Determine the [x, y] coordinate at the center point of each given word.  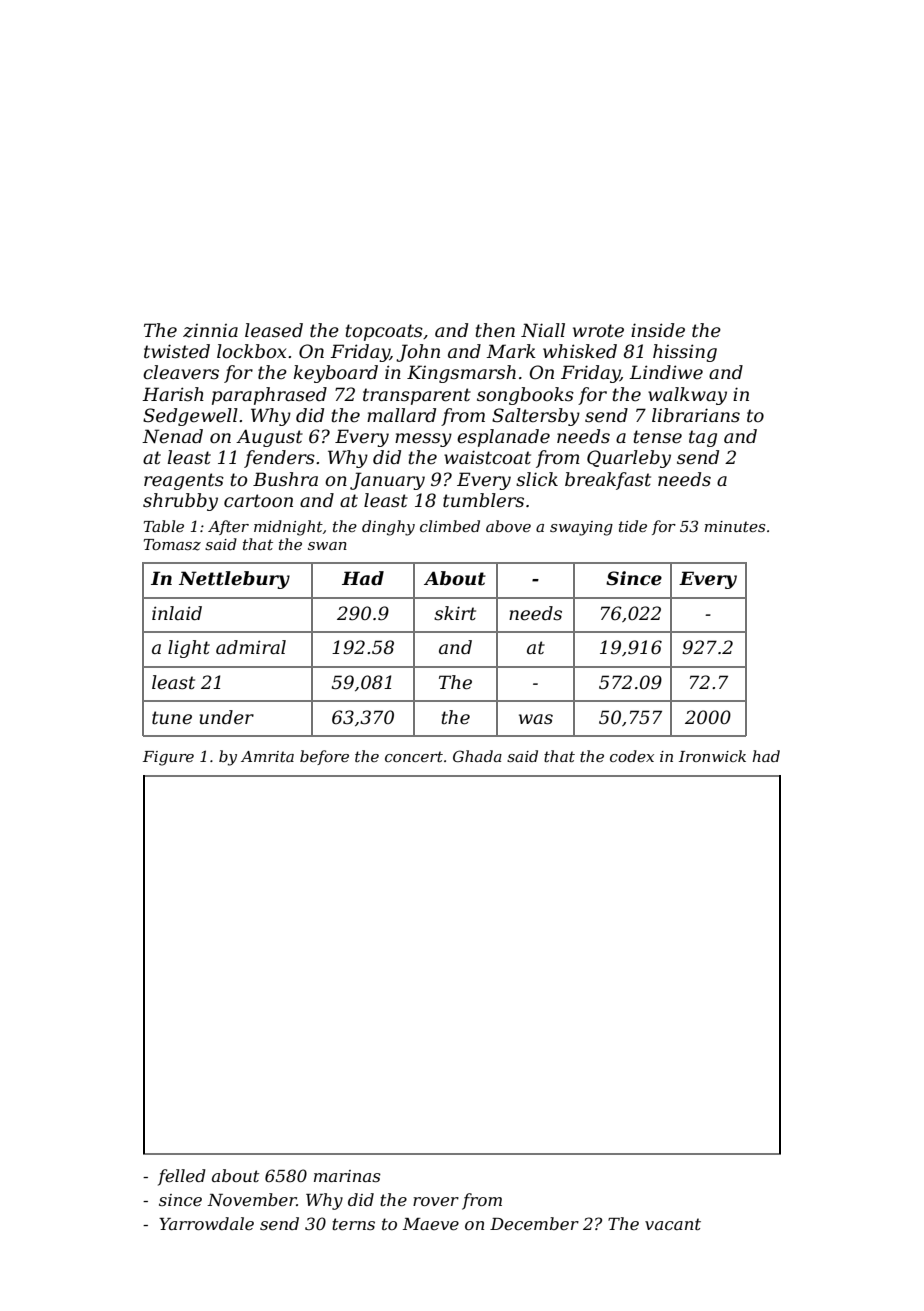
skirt [455, 613]
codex [632, 756]
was [536, 719]
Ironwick [712, 756]
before [324, 757]
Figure [168, 758]
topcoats [384, 332]
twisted [177, 351]
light [189, 649]
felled [182, 1177]
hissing [685, 353]
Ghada [477, 756]
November [252, 1199]
